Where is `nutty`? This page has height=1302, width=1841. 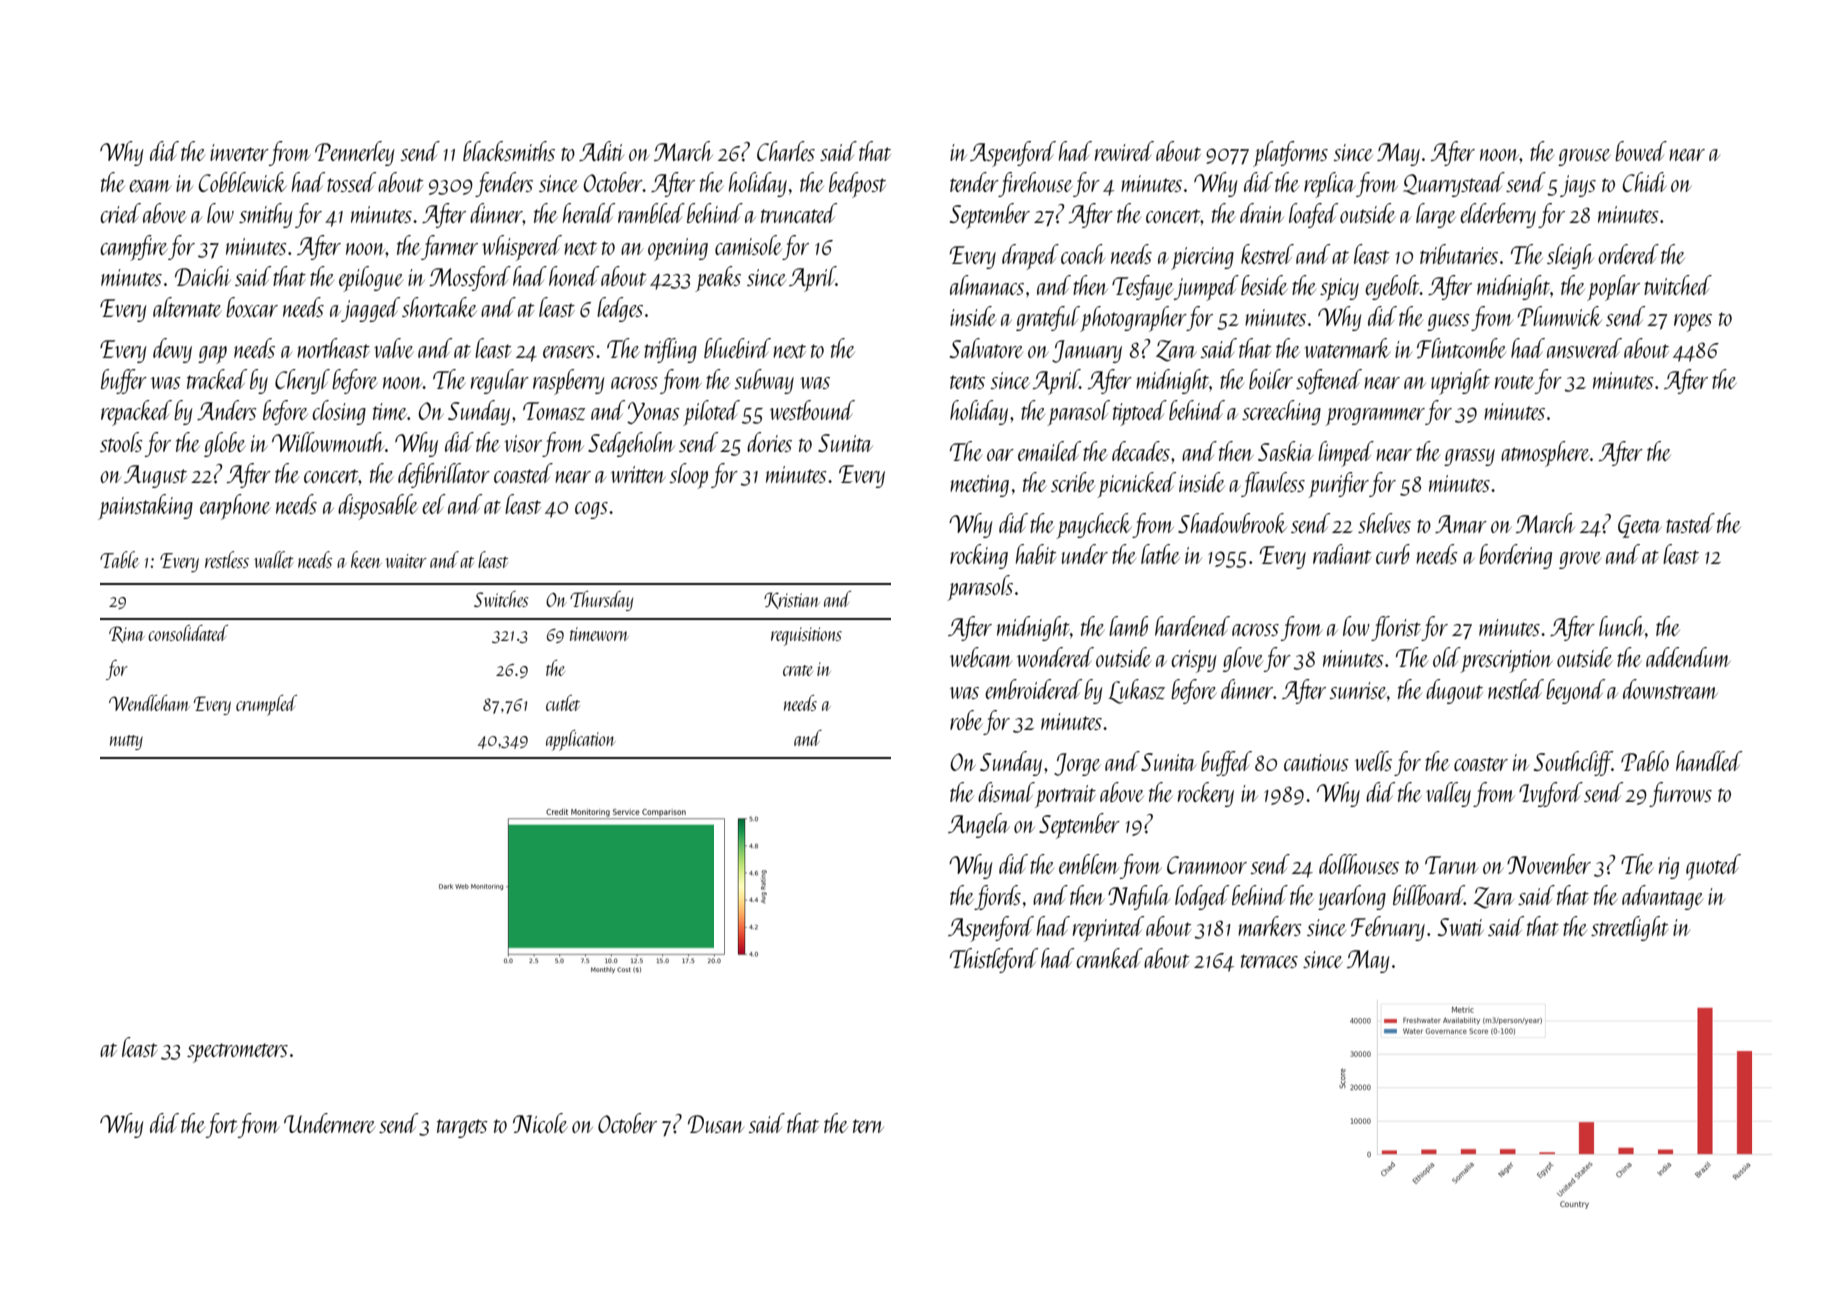 nutty is located at coordinates (126, 742).
